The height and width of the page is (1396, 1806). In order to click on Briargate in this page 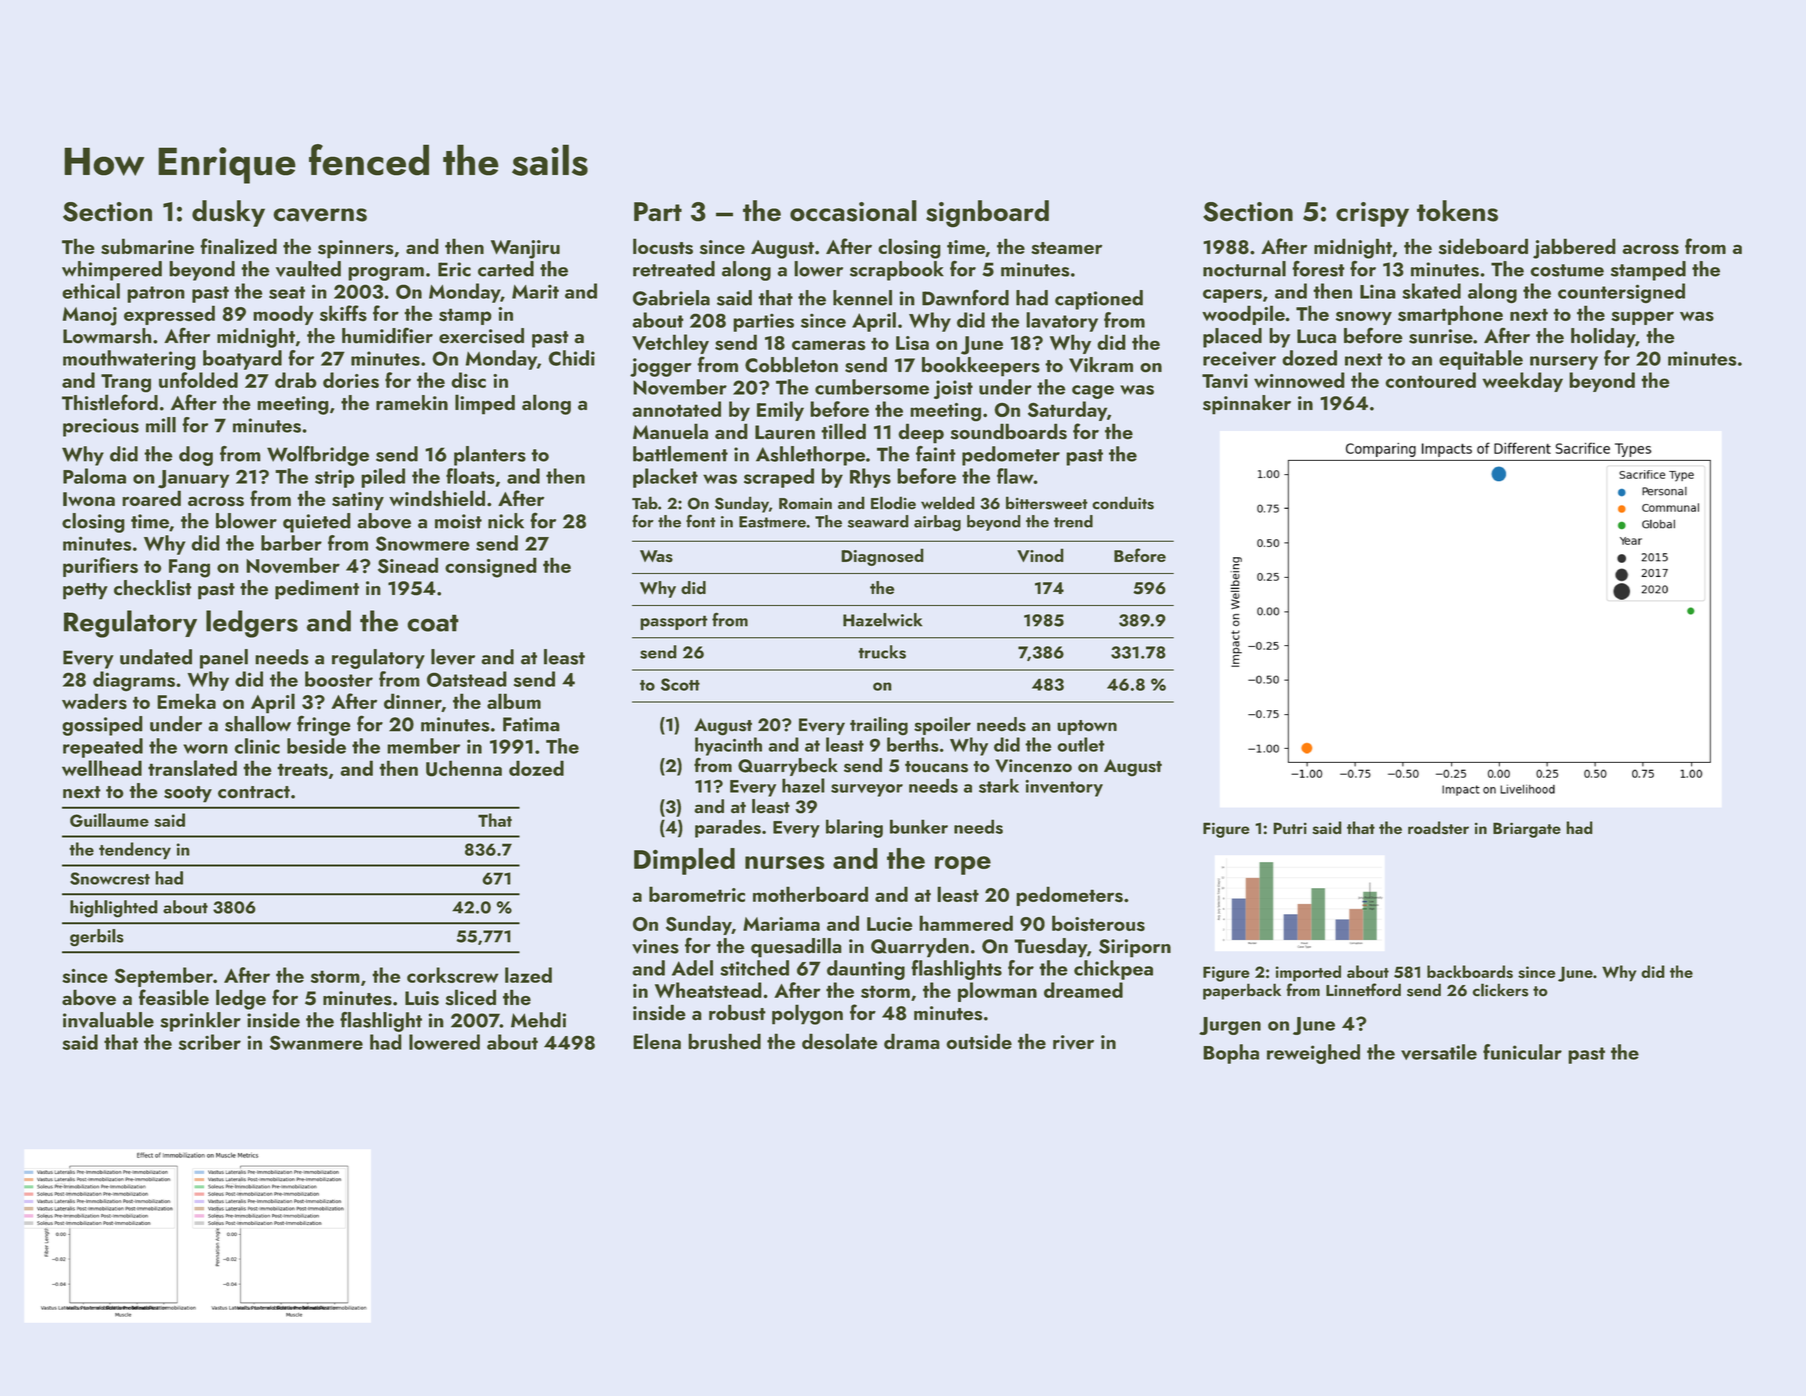, I will do `click(1527, 830)`.
